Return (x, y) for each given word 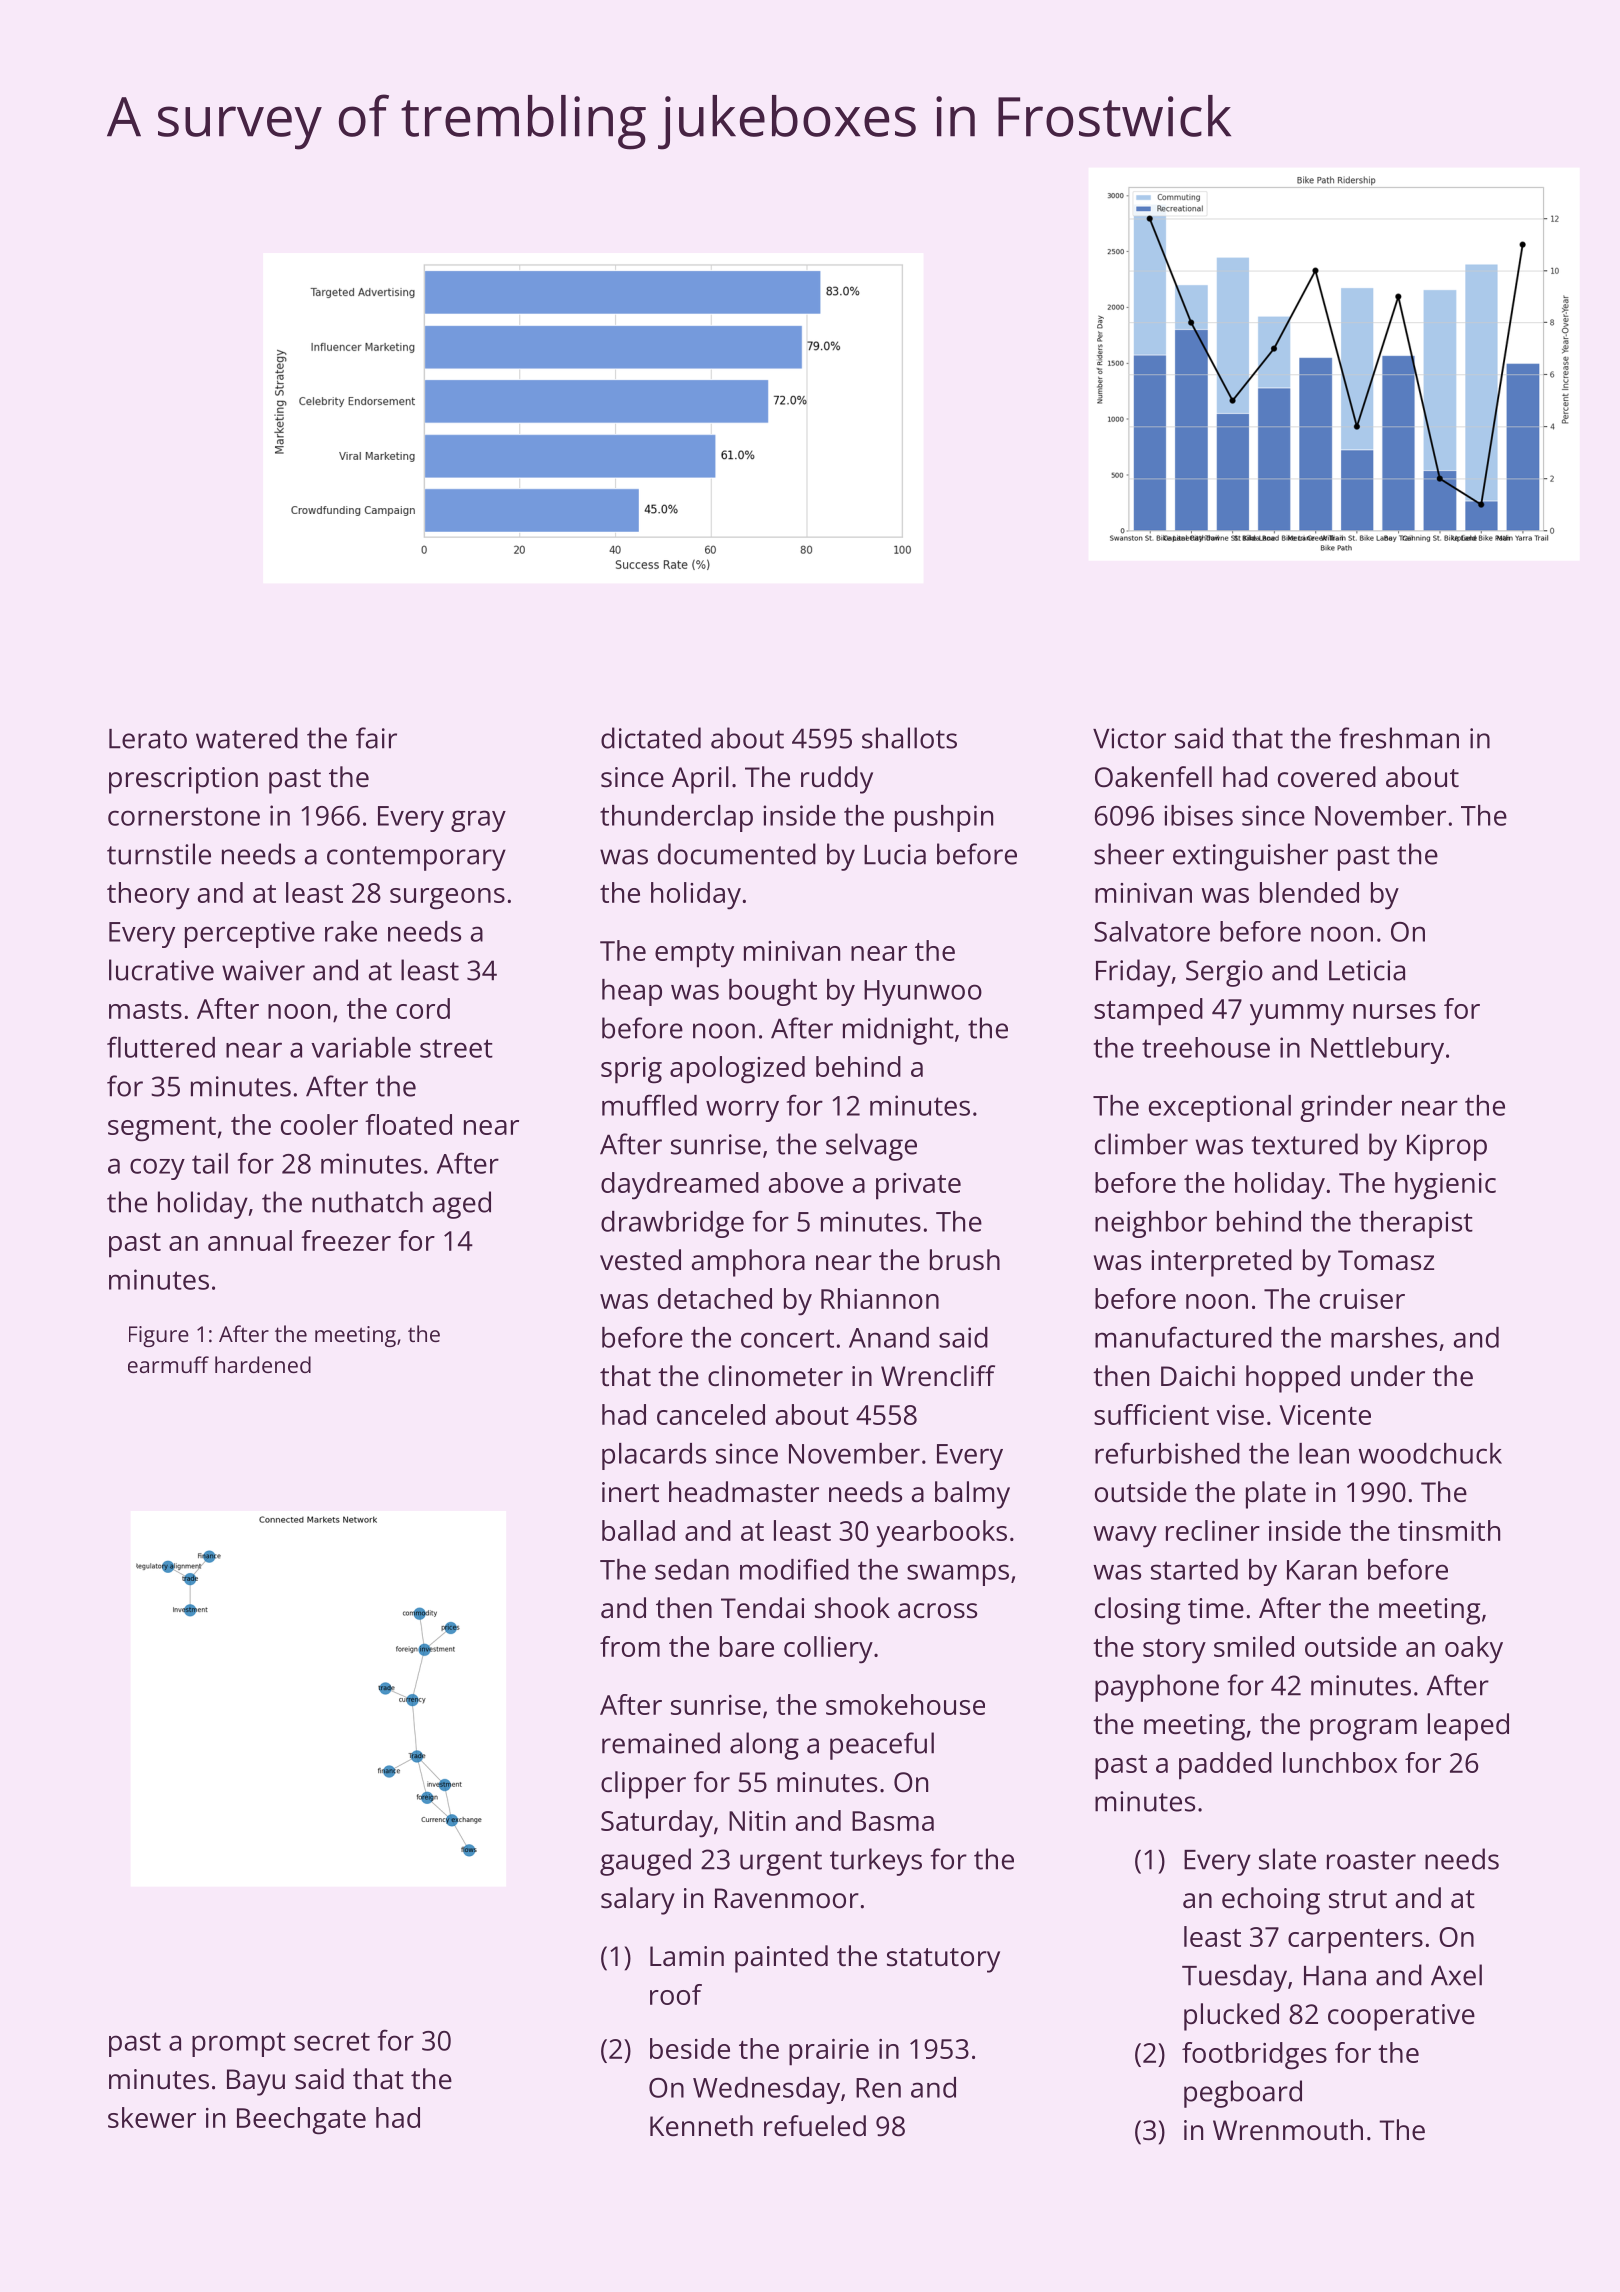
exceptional (1220, 1108)
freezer (346, 1240)
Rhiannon (880, 1298)
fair (376, 738)
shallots (909, 738)
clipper (643, 1785)
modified (794, 1569)
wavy (1125, 1537)
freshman (1399, 738)
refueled (815, 2125)
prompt (239, 2044)
